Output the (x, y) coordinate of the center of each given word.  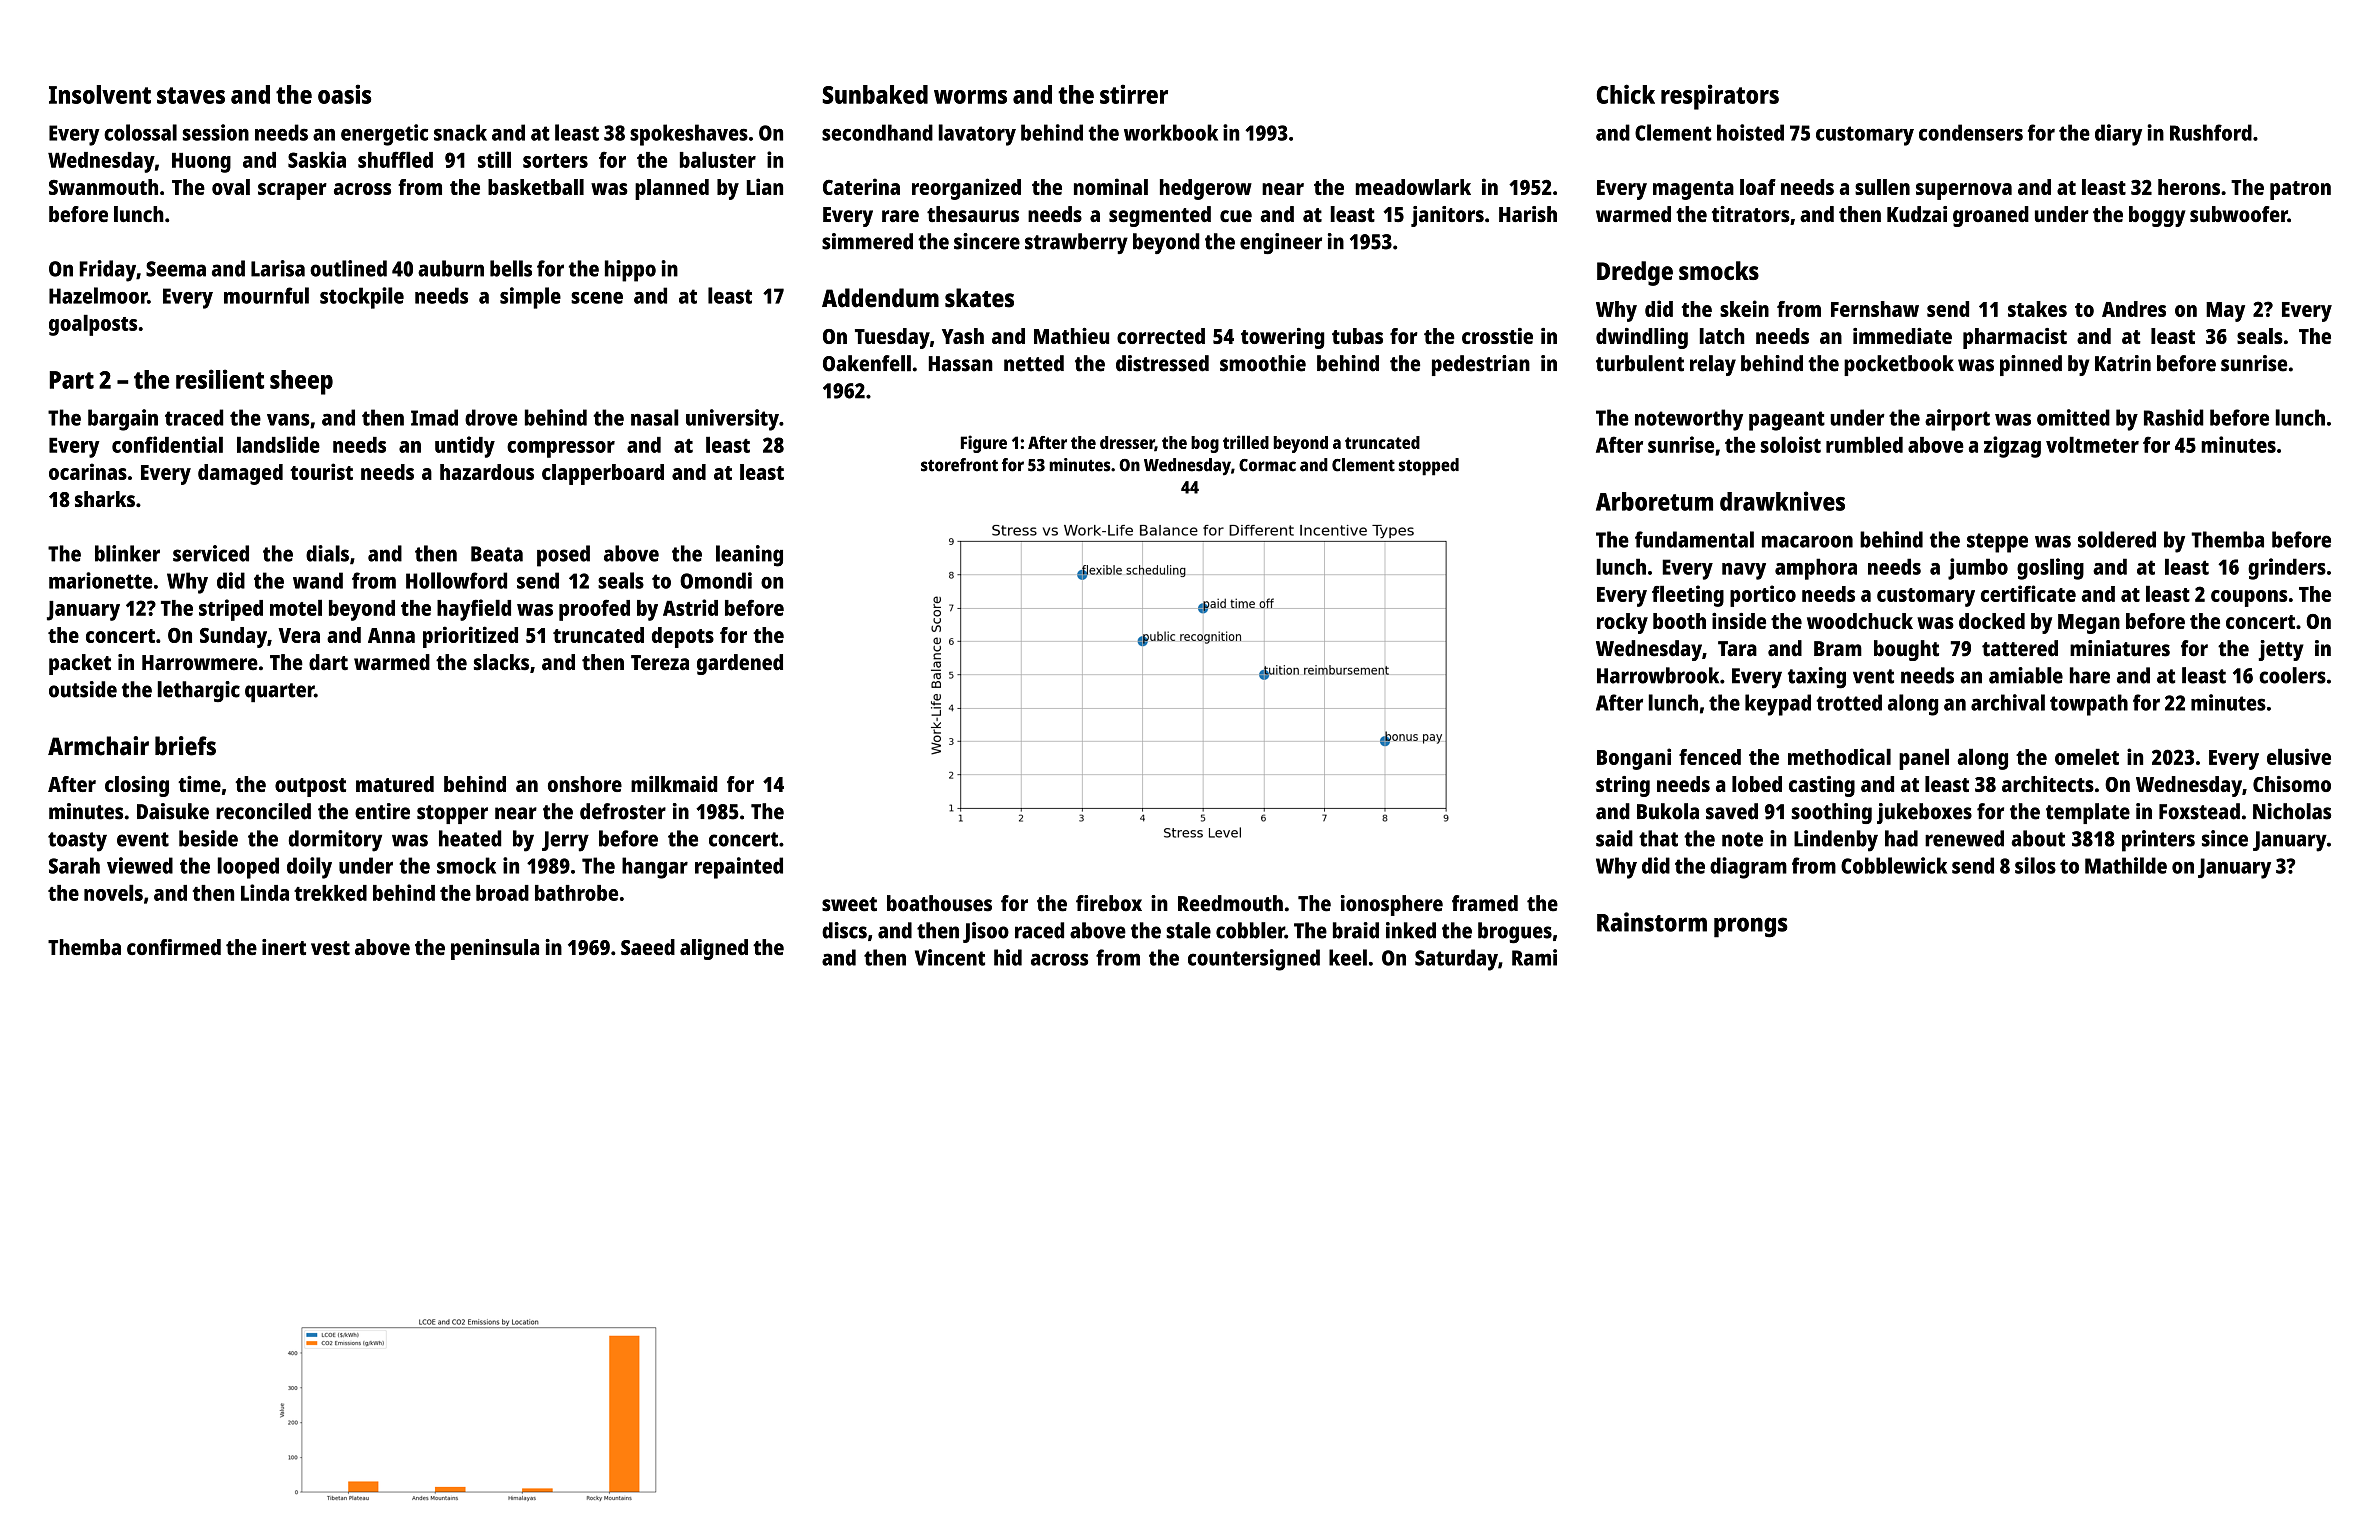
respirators (1720, 97)
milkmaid (674, 784)
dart (328, 662)
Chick (1625, 94)
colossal (140, 132)
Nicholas (2292, 811)
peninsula (495, 949)
